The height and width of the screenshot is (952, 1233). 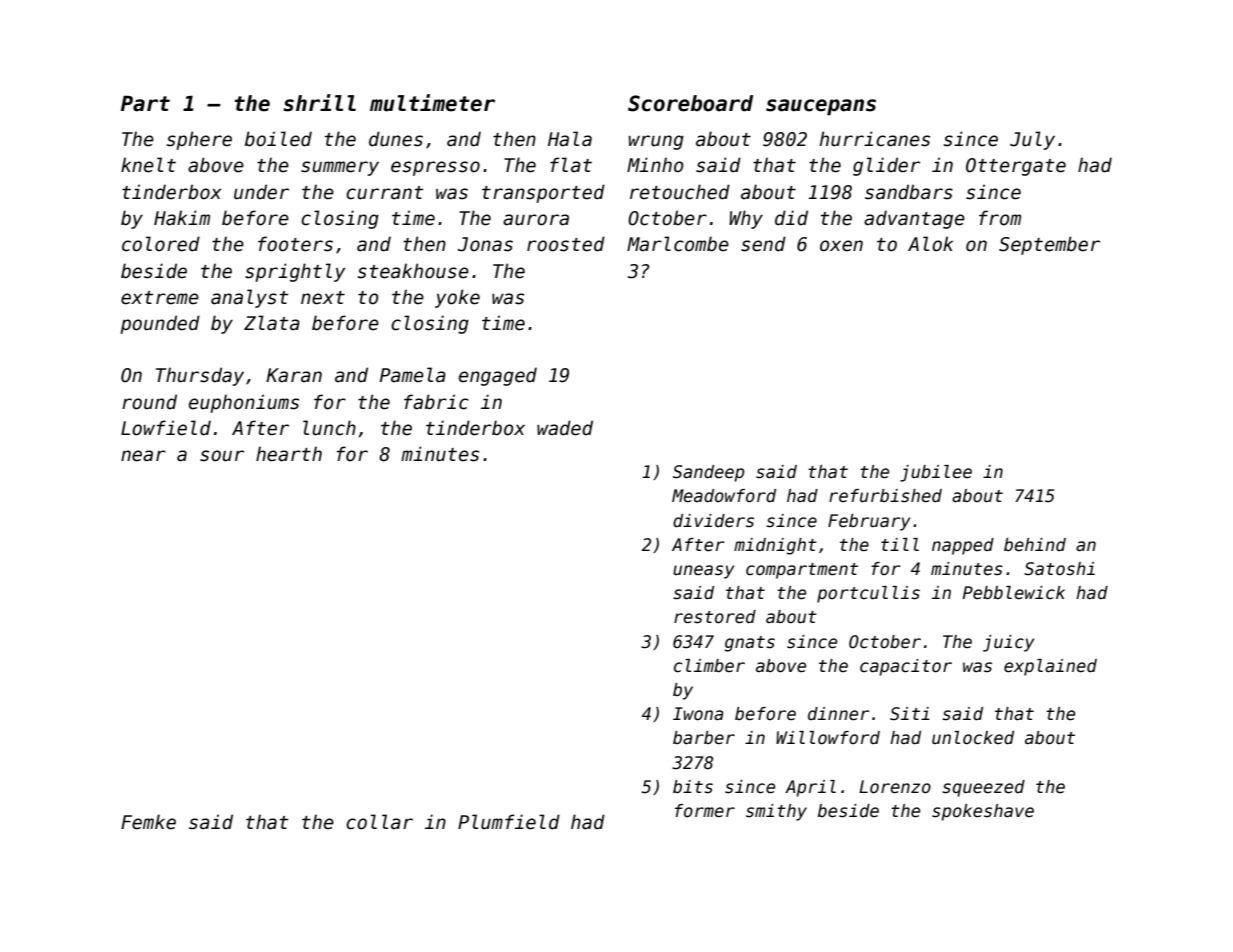 What do you see at coordinates (1049, 245) in the screenshot?
I see `September` at bounding box center [1049, 245].
